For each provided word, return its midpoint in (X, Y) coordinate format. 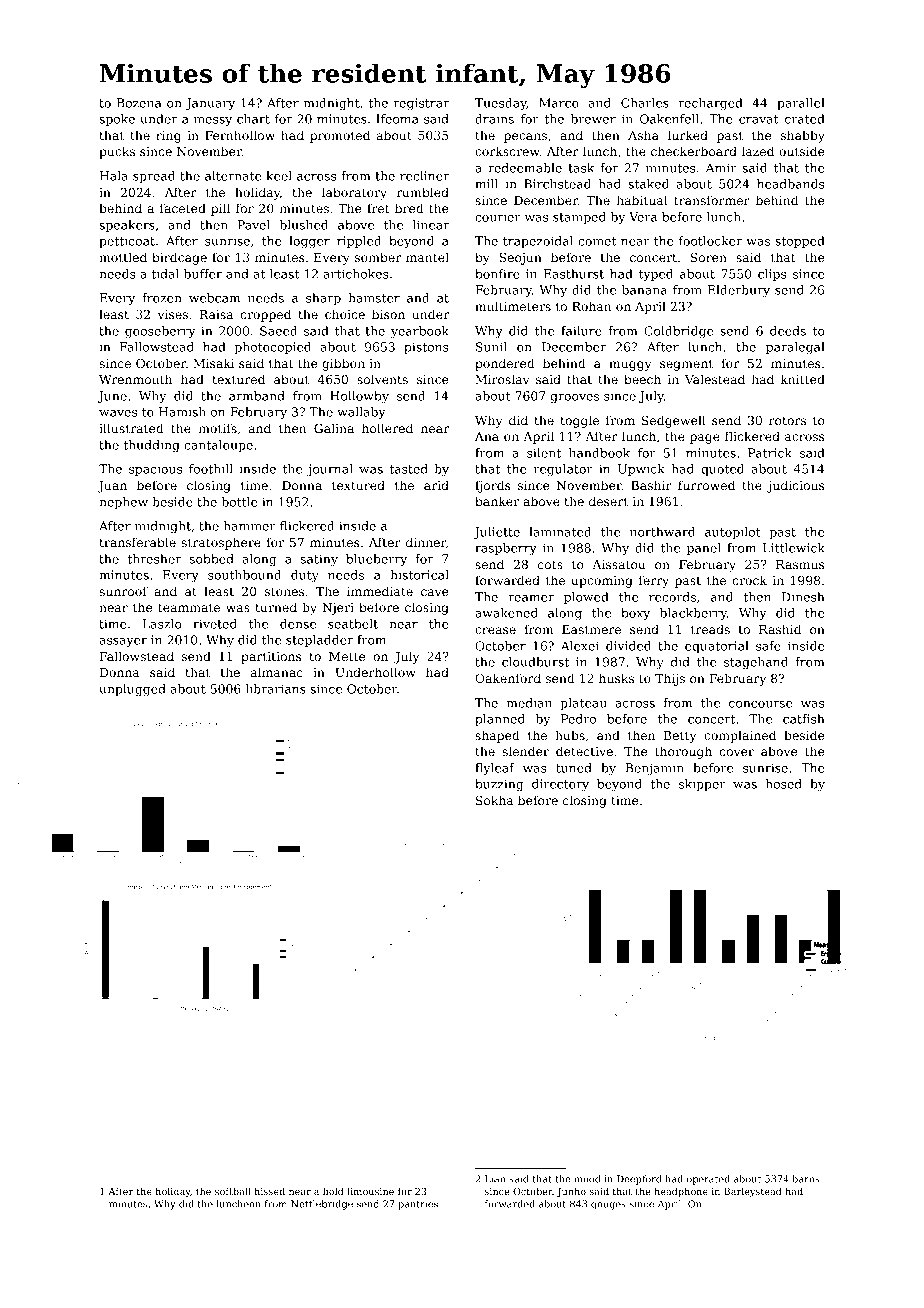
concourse (760, 704)
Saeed (278, 331)
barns (806, 1179)
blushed (303, 225)
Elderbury (739, 291)
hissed (270, 1191)
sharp (323, 299)
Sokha (495, 800)
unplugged (132, 690)
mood (587, 1179)
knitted (803, 379)
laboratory (354, 193)
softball (233, 1191)
